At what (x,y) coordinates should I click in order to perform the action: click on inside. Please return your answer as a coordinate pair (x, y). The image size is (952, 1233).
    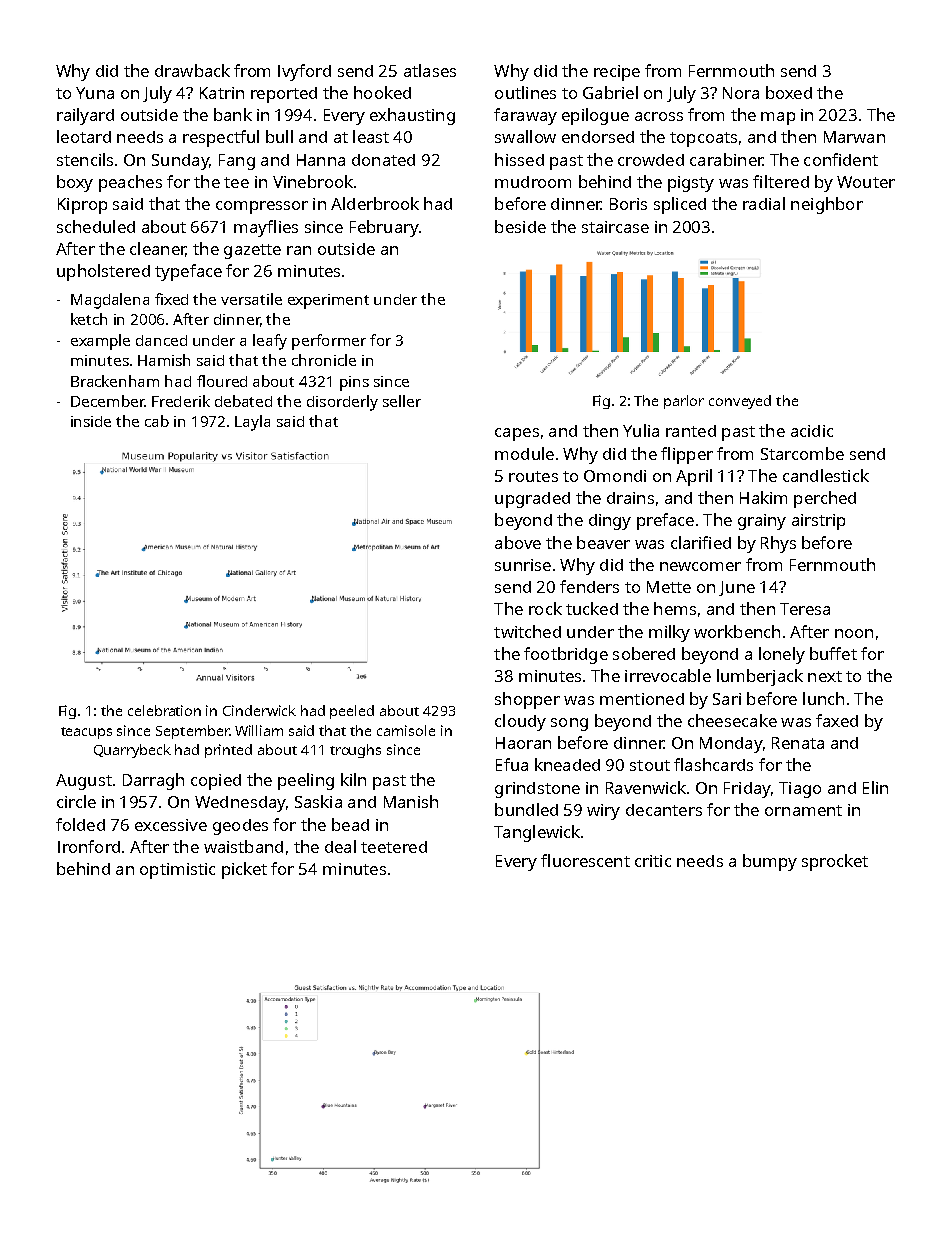
    Looking at the image, I should click on (91, 421).
